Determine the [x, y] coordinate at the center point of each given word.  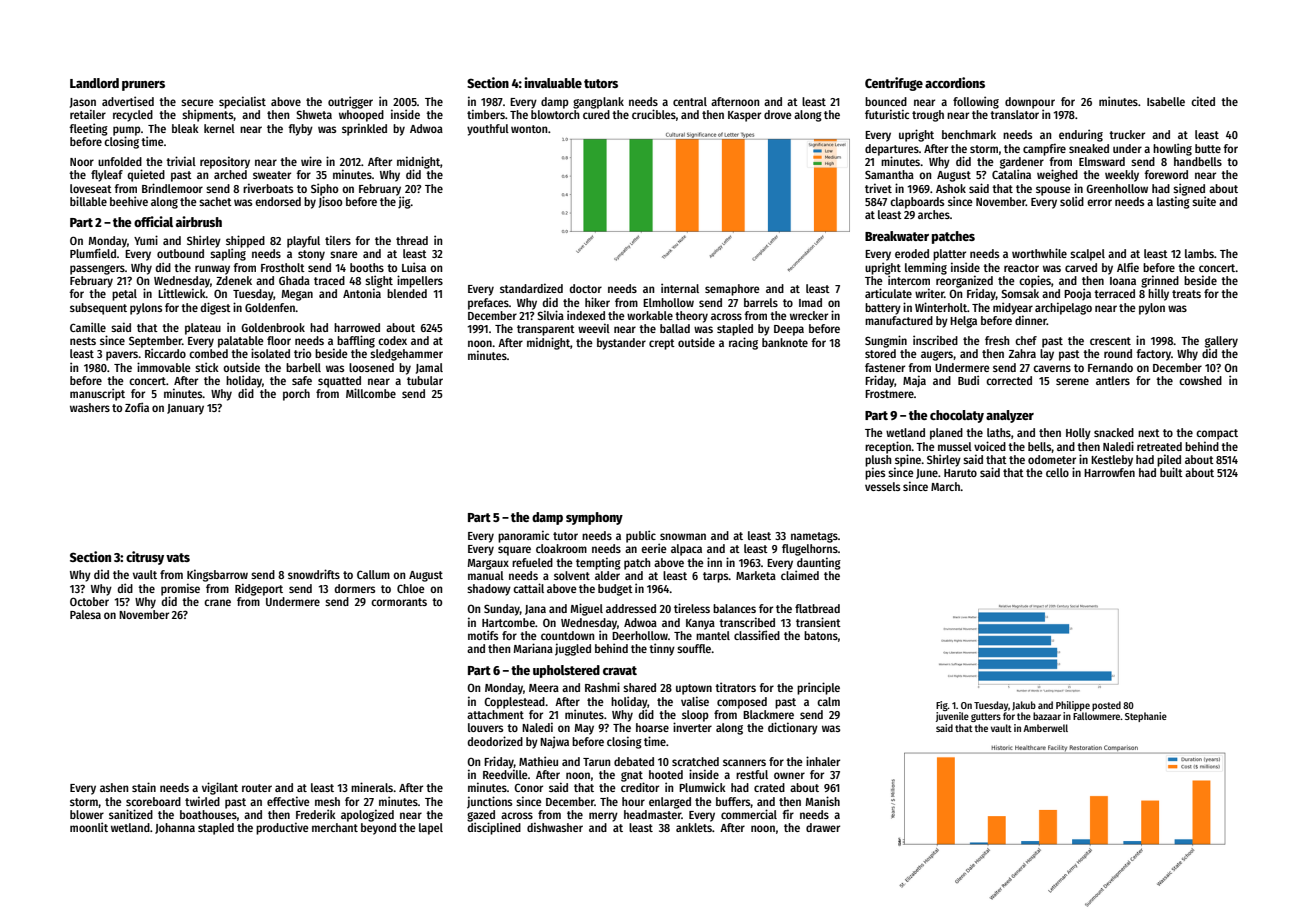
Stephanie [1146, 717]
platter [949, 255]
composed [742, 703]
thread [412, 240]
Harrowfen [1109, 472]
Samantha [889, 174]
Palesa [85, 614]
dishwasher [555, 827]
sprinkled [364, 129]
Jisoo [330, 202]
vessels [882, 486]
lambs [1199, 253]
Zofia [137, 407]
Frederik [316, 814]
